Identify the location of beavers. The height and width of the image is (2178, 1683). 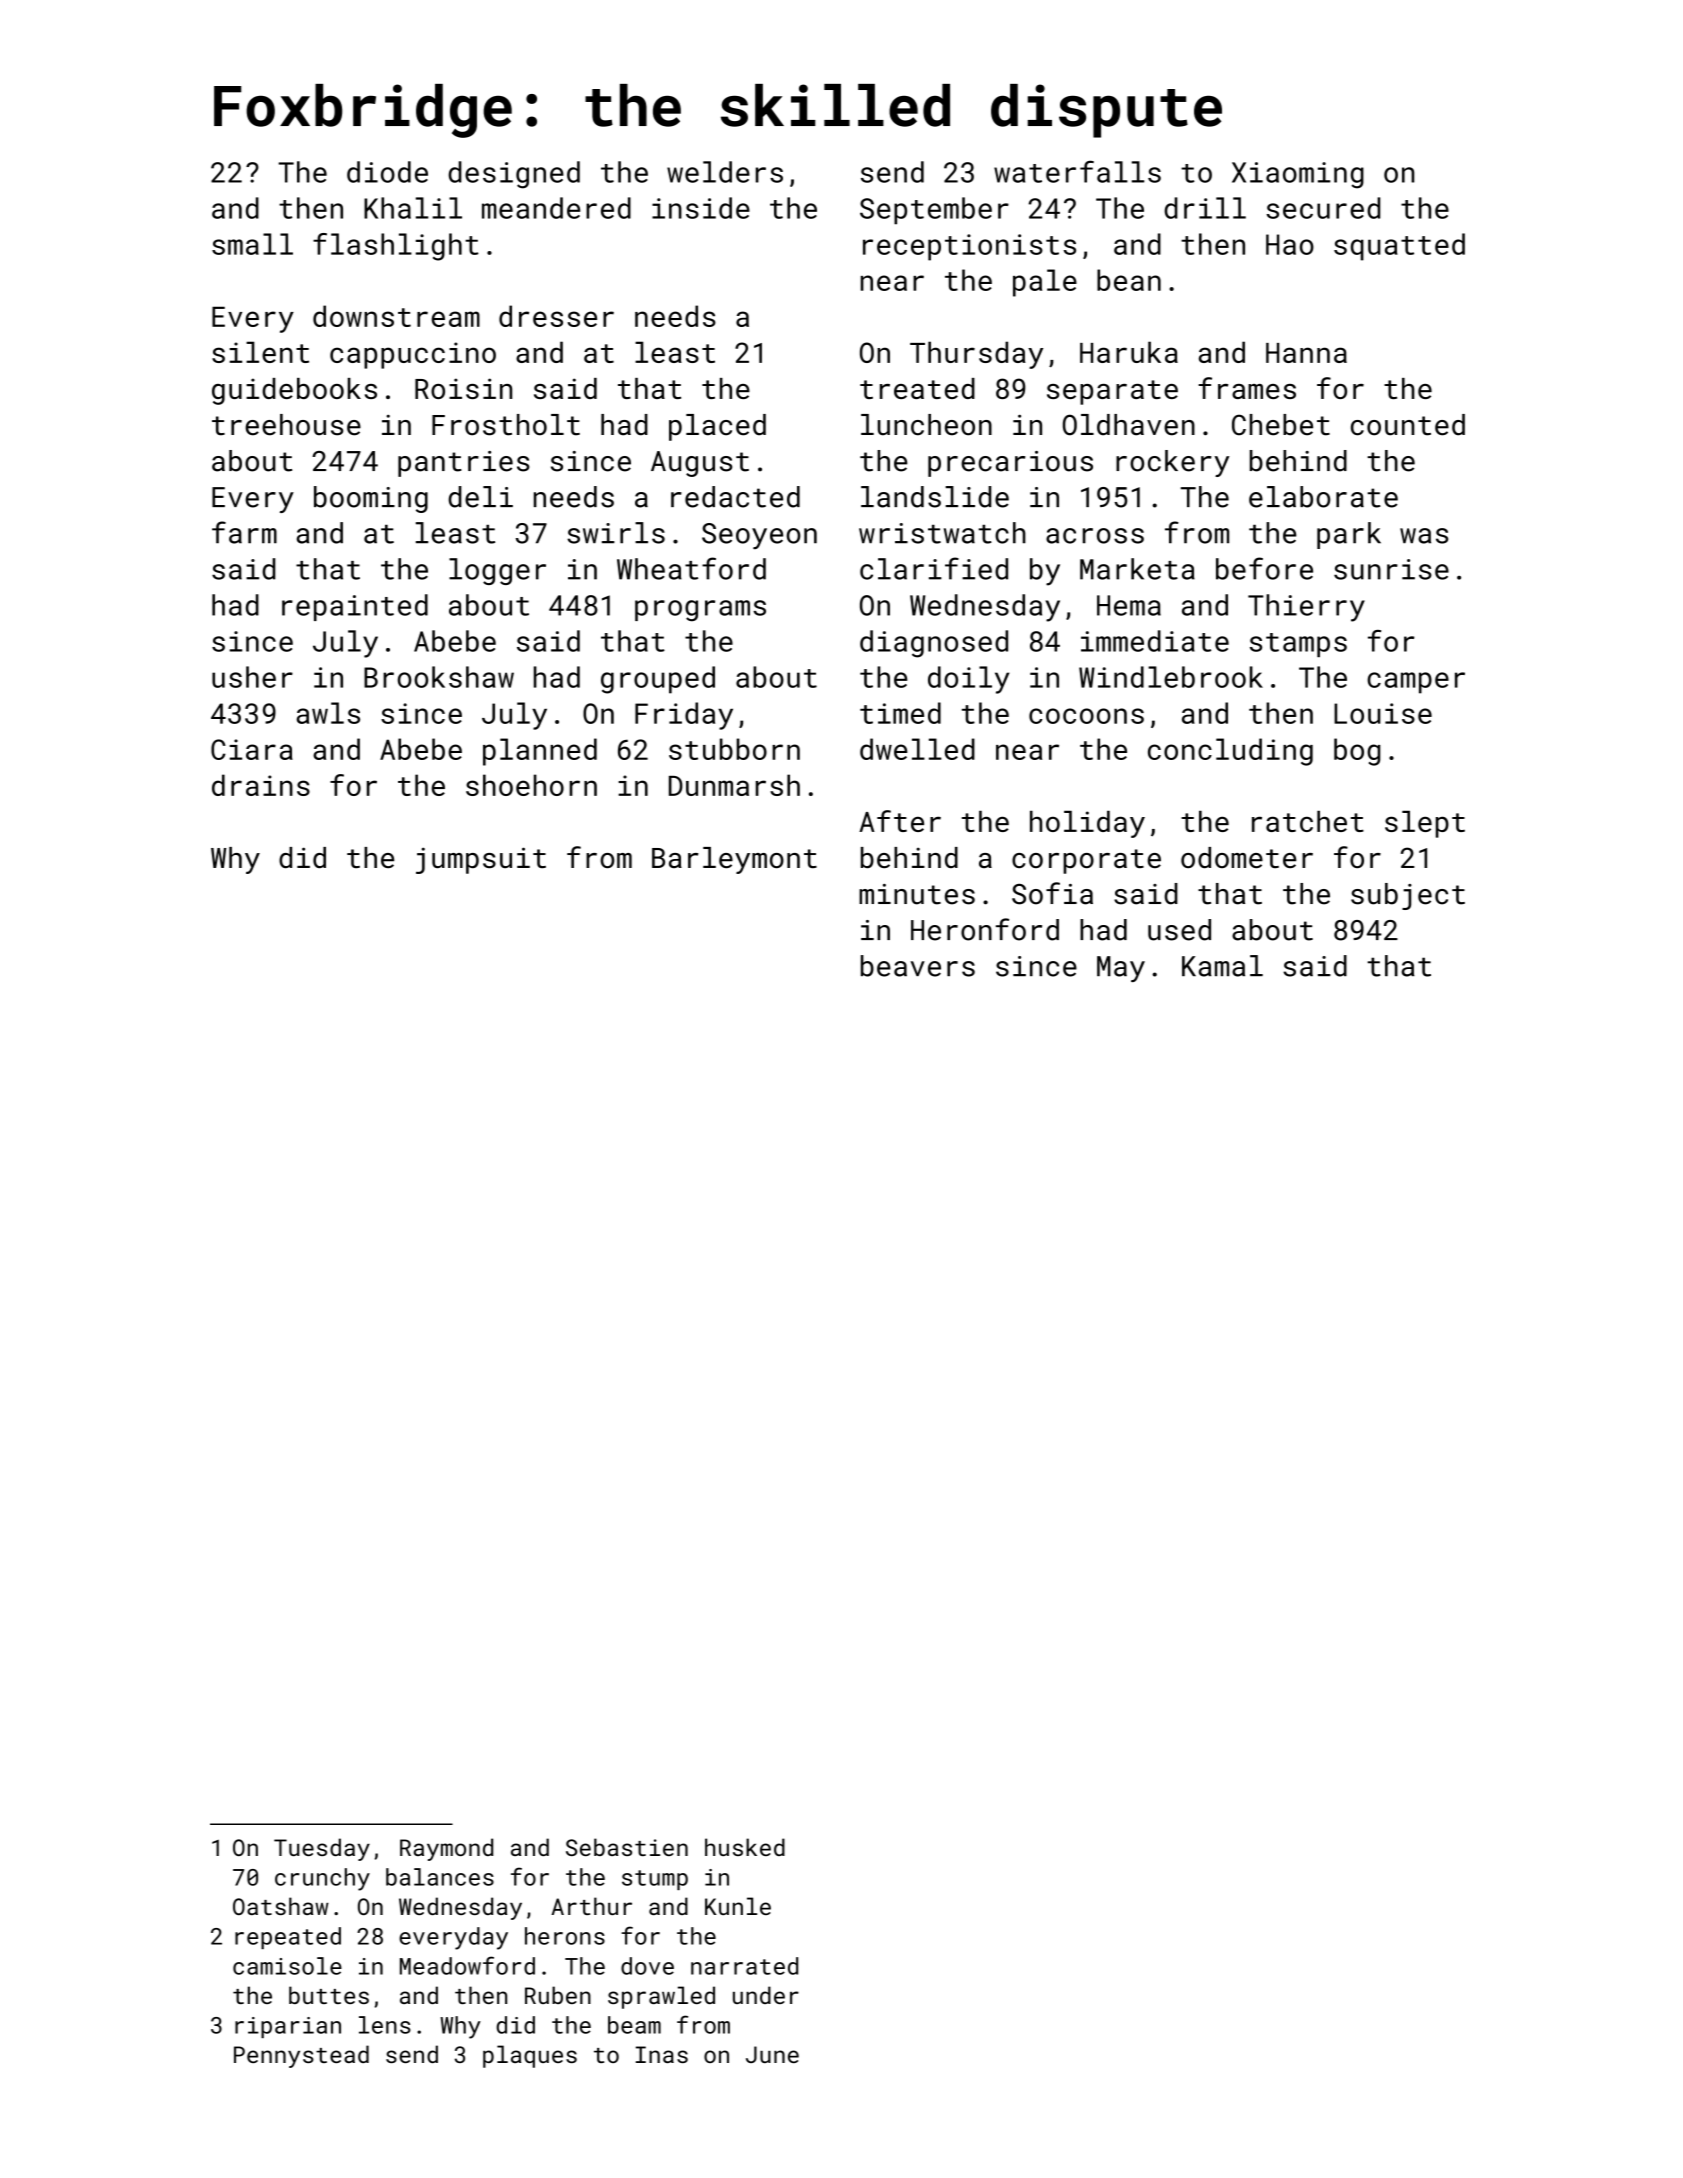
(918, 966).
